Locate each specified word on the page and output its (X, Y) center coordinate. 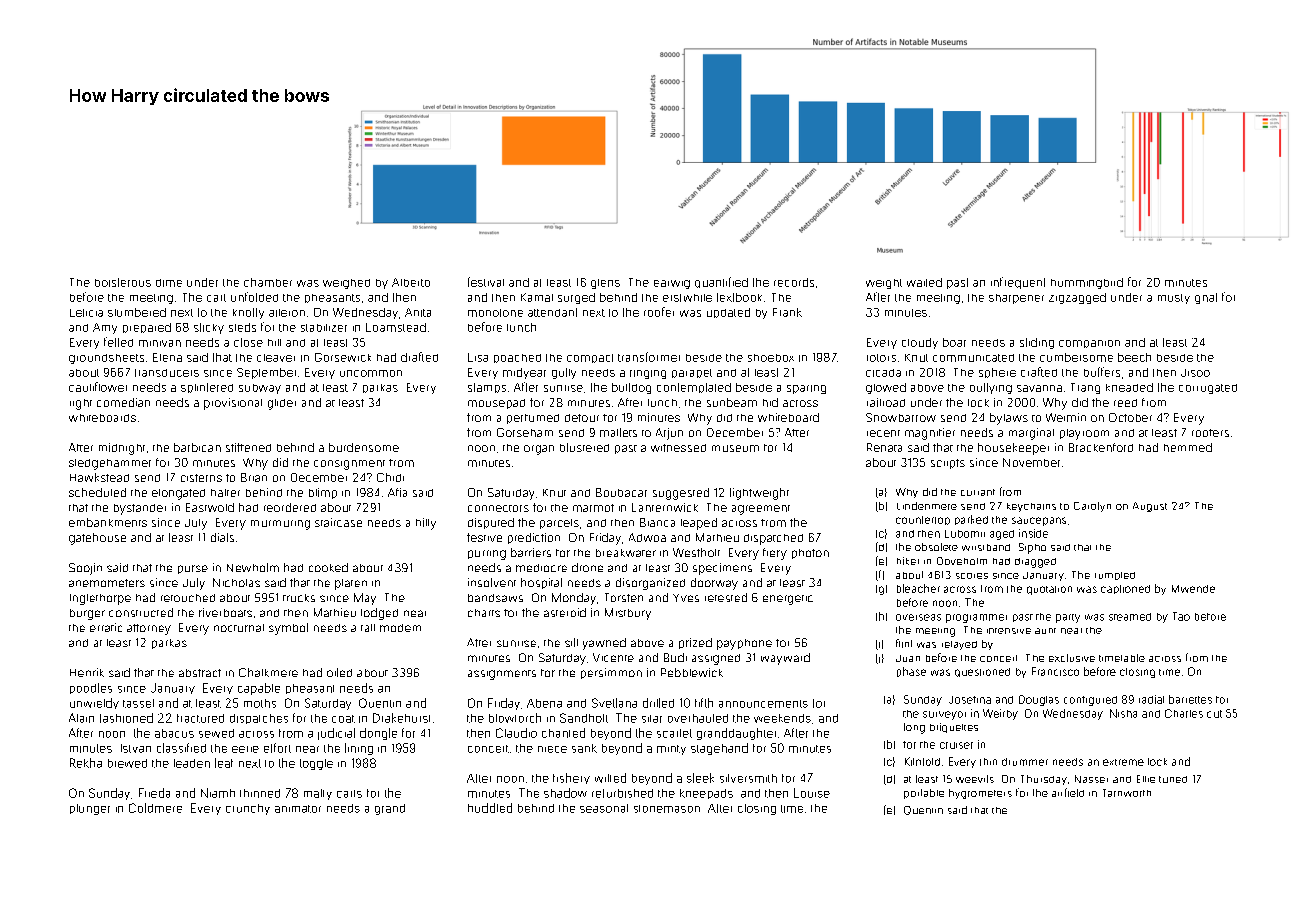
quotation (1049, 590)
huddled (490, 808)
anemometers (107, 583)
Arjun (669, 434)
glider (282, 404)
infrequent (1018, 283)
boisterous (123, 282)
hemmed (1188, 447)
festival (486, 282)
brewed (127, 763)
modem (400, 628)
